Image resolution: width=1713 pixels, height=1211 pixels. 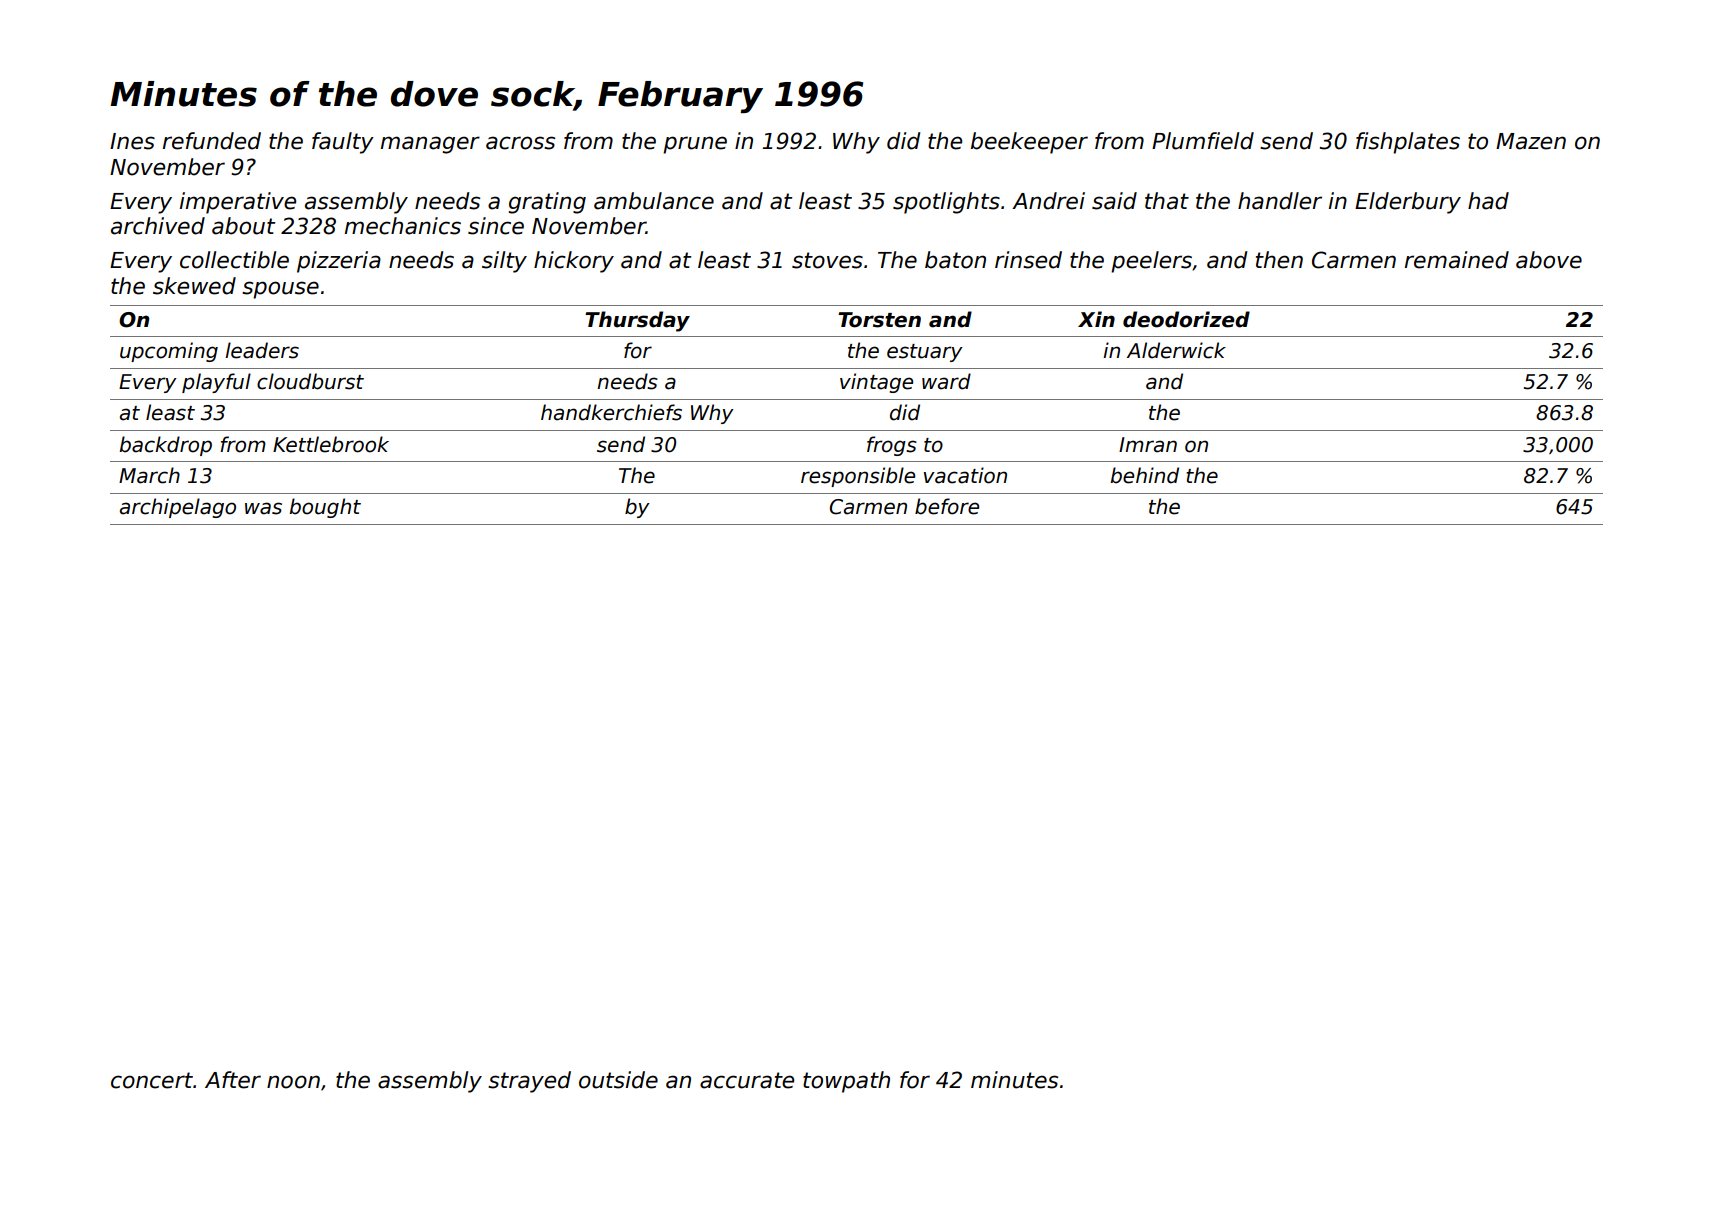 What do you see at coordinates (293, 1082) in the screenshot?
I see `noon` at bounding box center [293, 1082].
